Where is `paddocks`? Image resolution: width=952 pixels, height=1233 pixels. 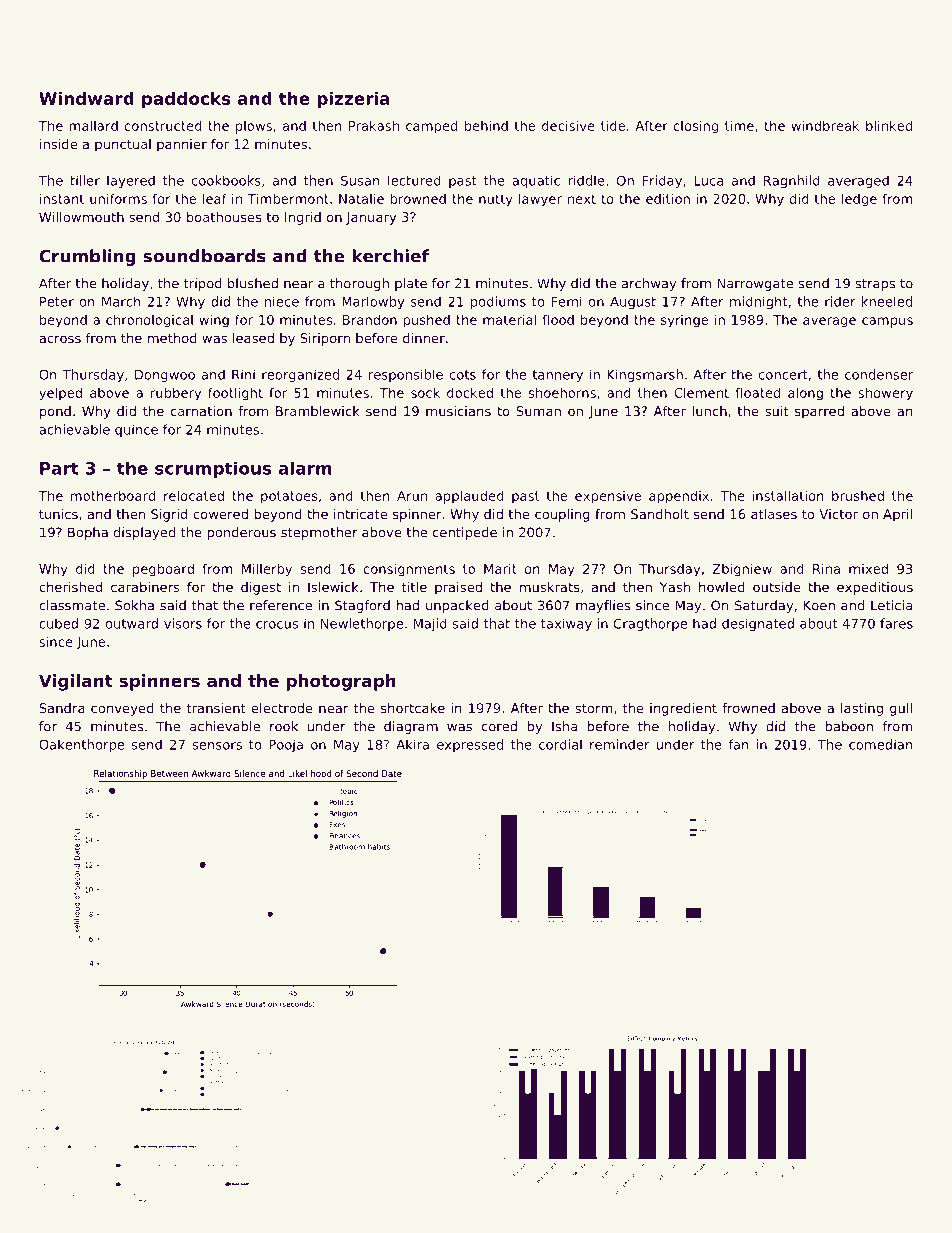
paddocks is located at coordinates (186, 100).
